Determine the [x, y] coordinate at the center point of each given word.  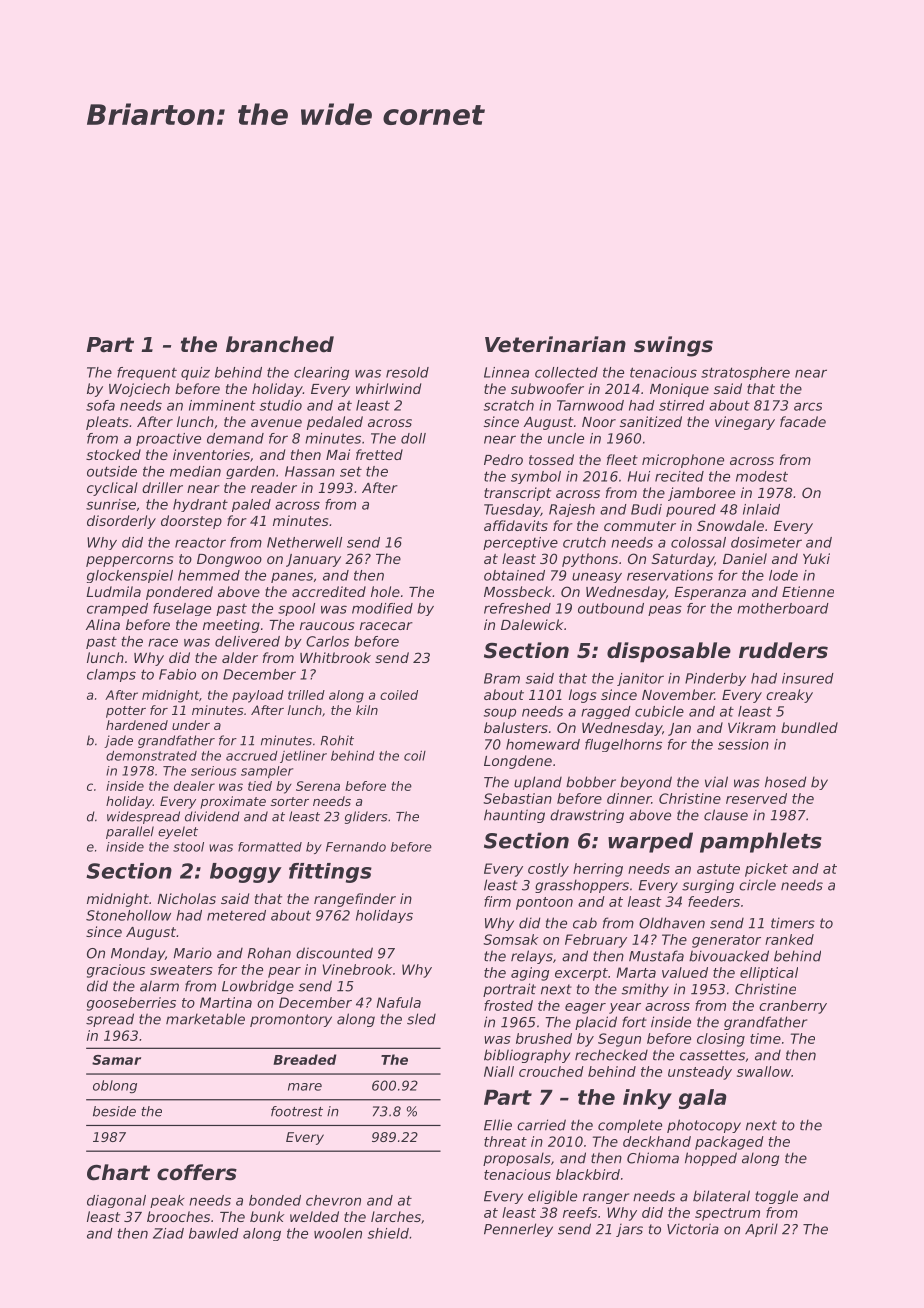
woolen [338, 1233]
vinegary [745, 423]
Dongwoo [229, 560]
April [761, 1230]
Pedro [503, 459]
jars [629, 1230]
